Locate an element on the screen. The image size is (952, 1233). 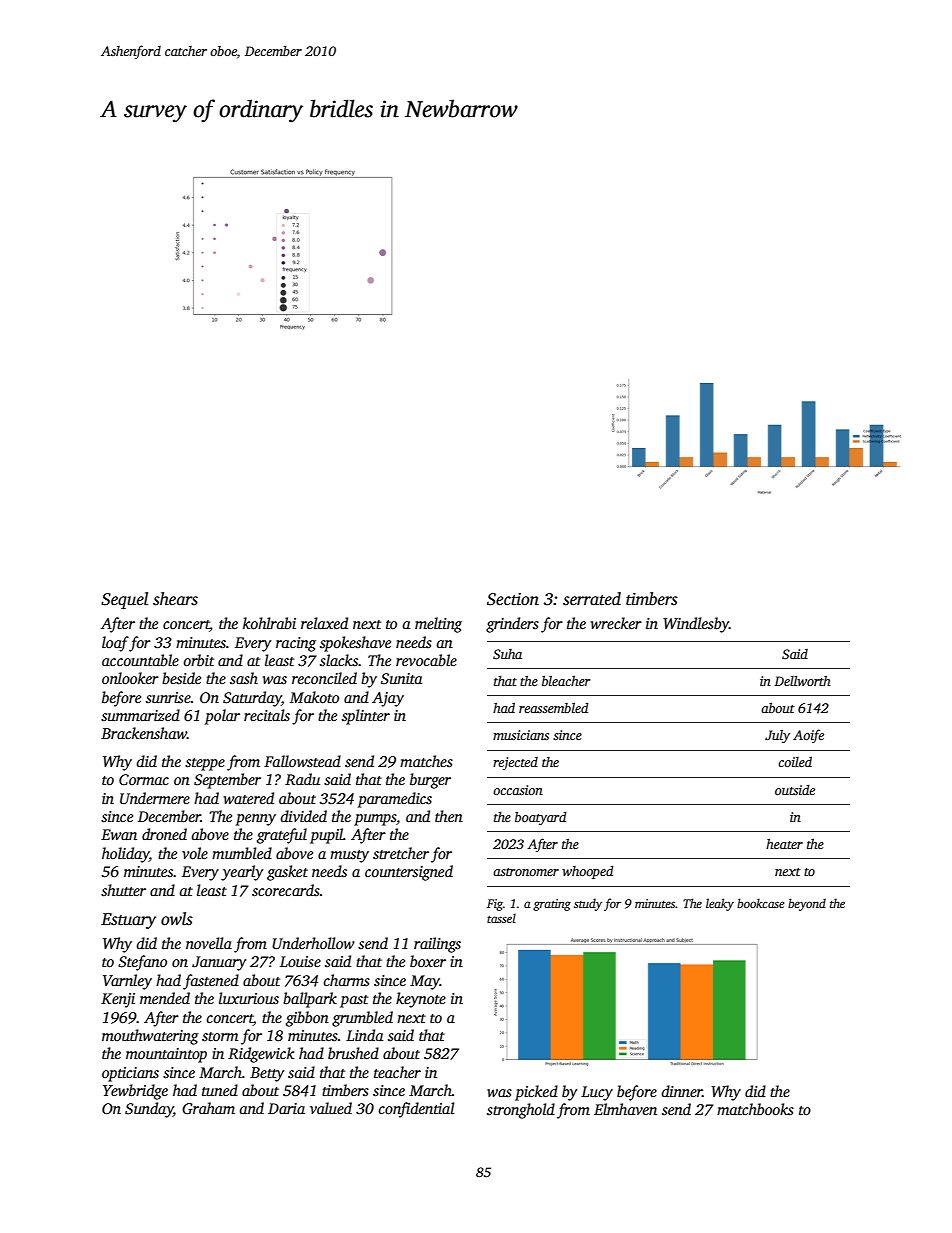
Lucy is located at coordinates (597, 1093).
